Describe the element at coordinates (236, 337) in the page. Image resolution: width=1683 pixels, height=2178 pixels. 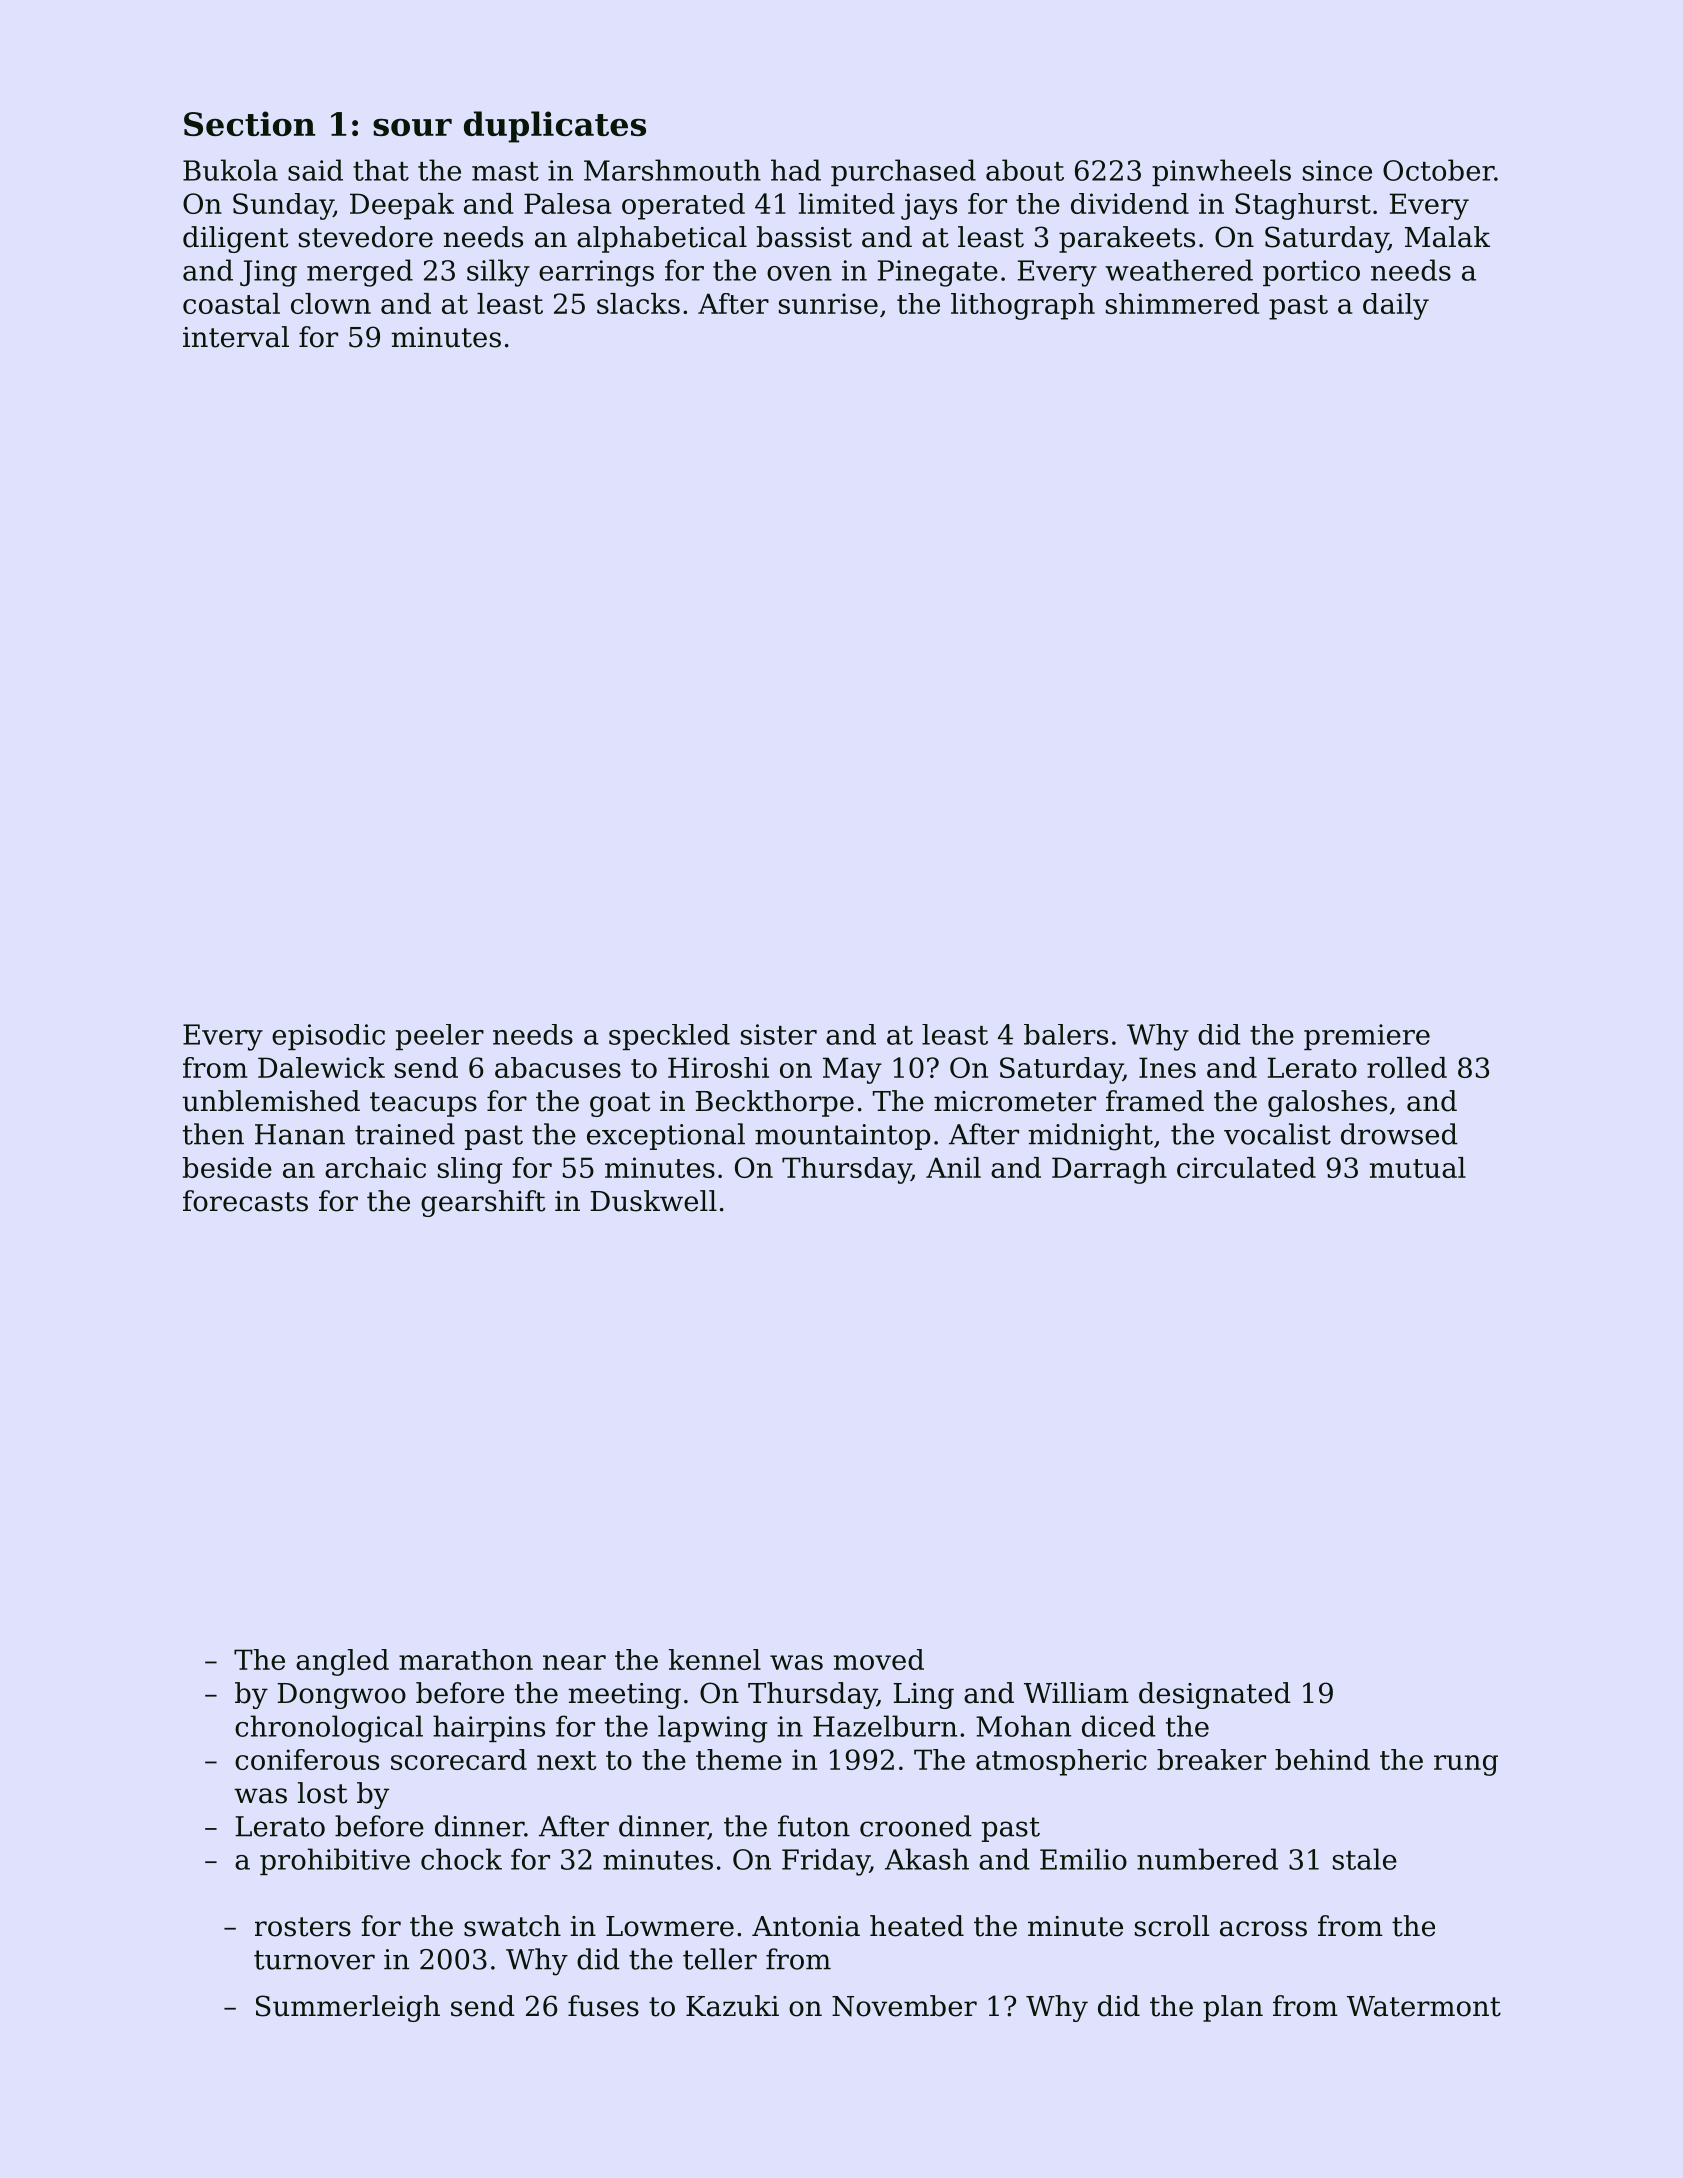
I see `interval` at that location.
